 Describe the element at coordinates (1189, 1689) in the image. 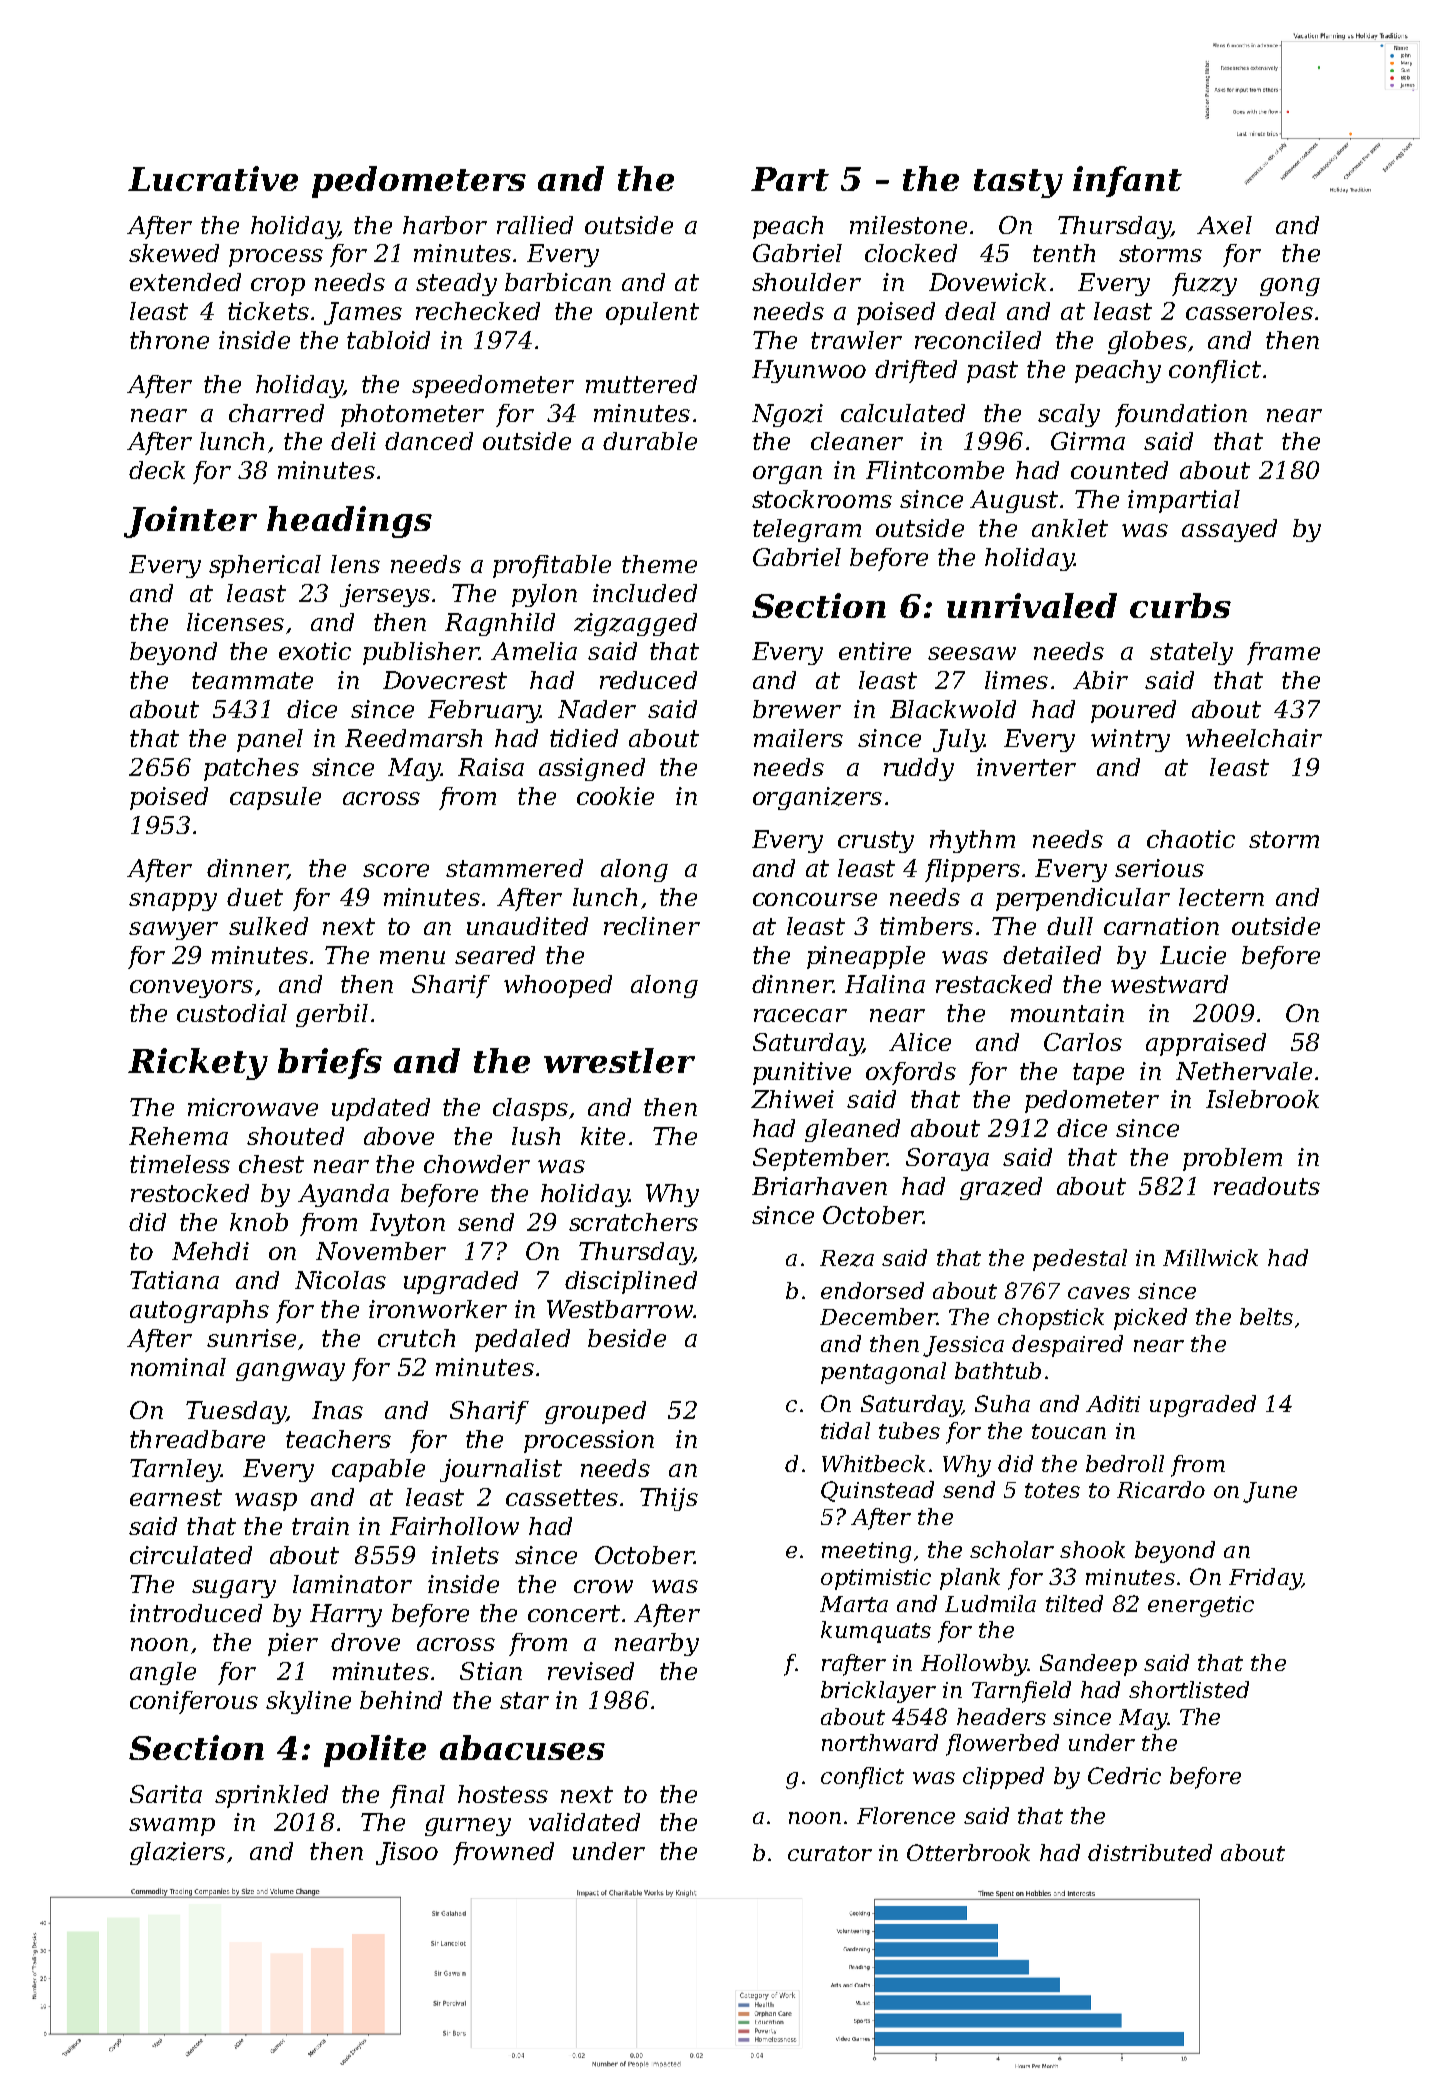

I see `shortlisted` at that location.
